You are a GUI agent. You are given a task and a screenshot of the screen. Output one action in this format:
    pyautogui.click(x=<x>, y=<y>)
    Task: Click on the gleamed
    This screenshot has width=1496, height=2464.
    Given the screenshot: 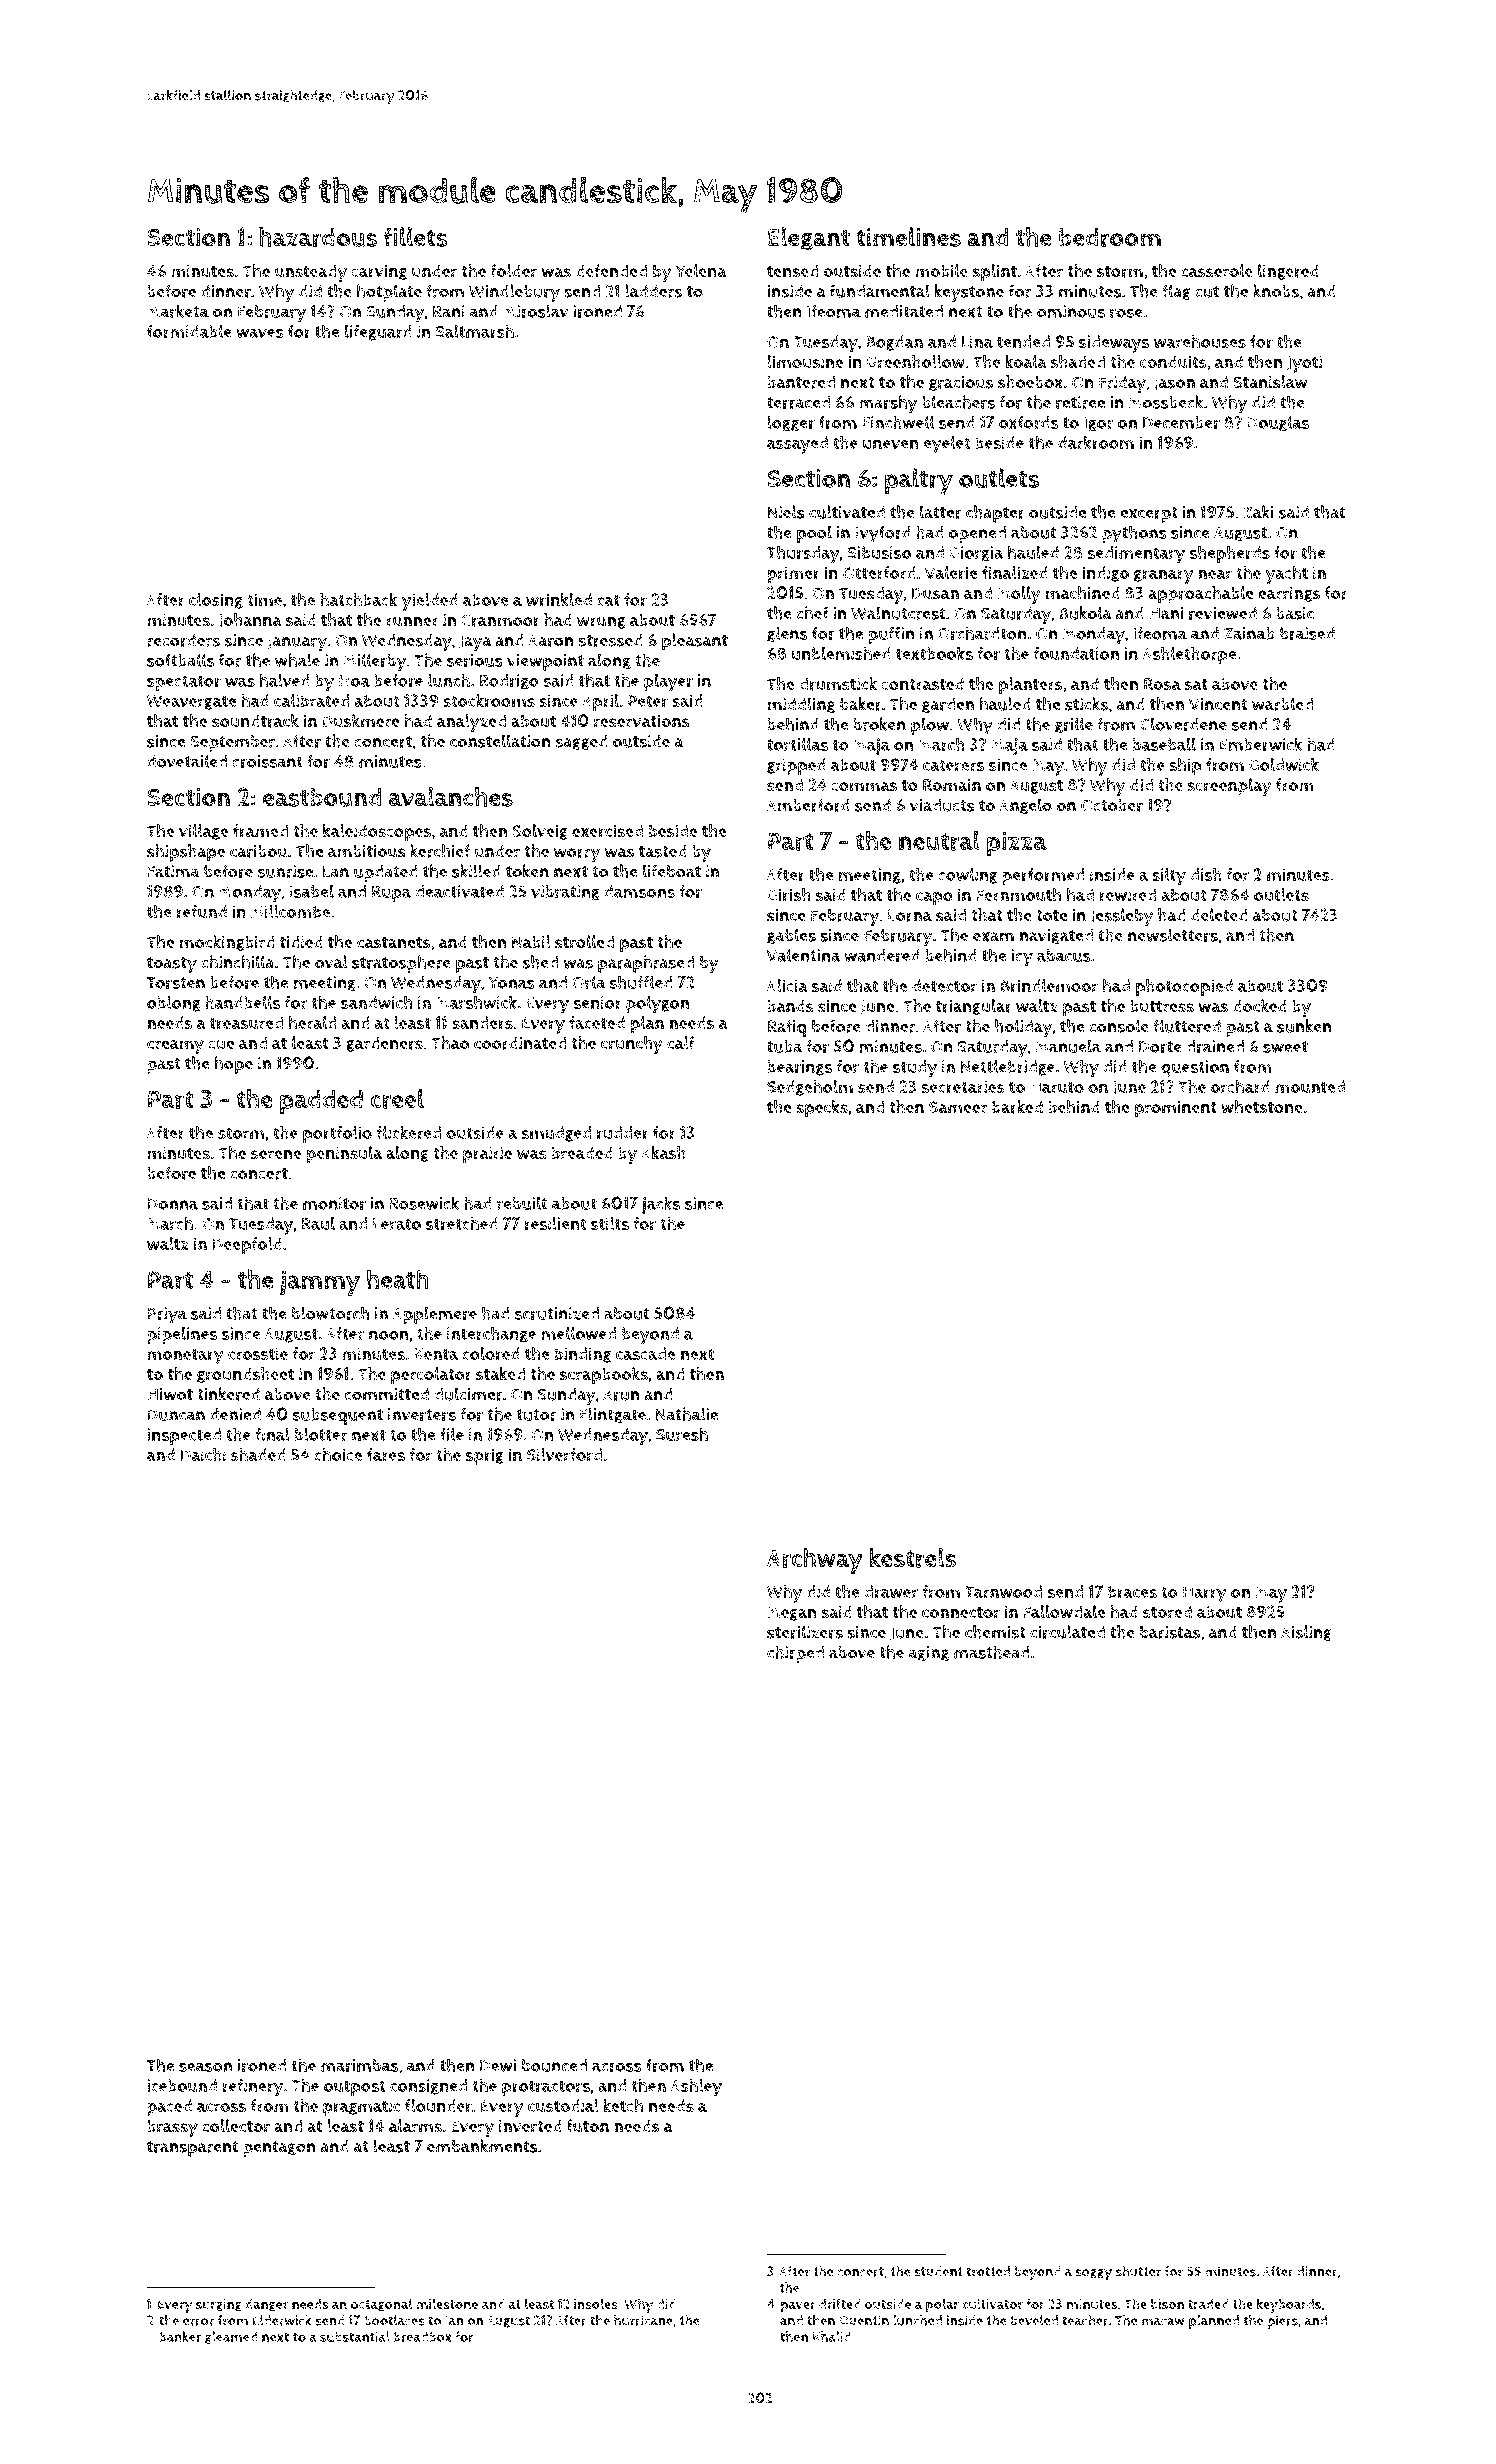 What is the action you would take?
    pyautogui.click(x=231, y=2337)
